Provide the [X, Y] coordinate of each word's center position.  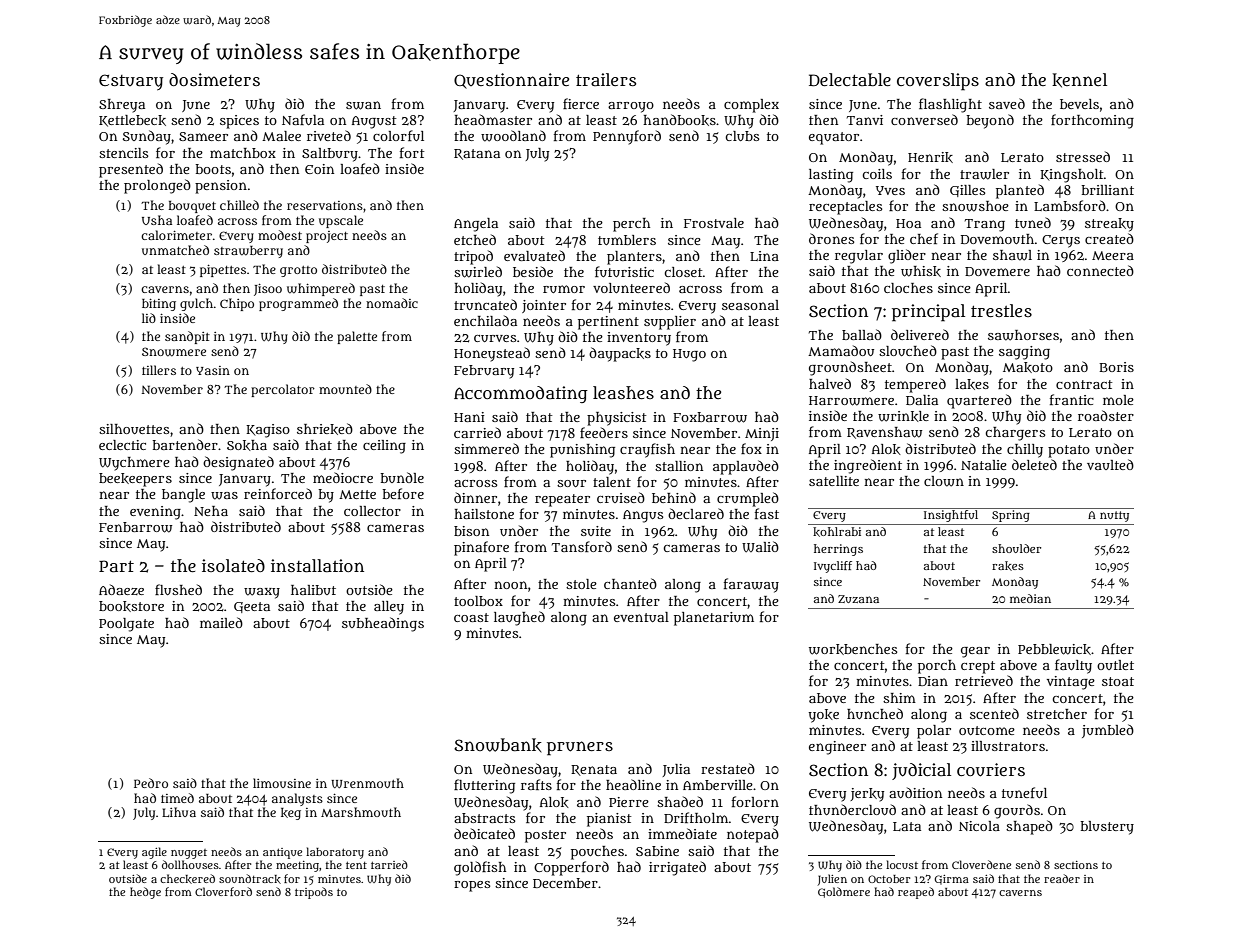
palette [357, 337]
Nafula [303, 119]
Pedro [151, 783]
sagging [1024, 353]
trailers [606, 79]
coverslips [938, 82]
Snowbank [498, 745]
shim [899, 698]
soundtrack [250, 879]
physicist [617, 419]
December [565, 883]
